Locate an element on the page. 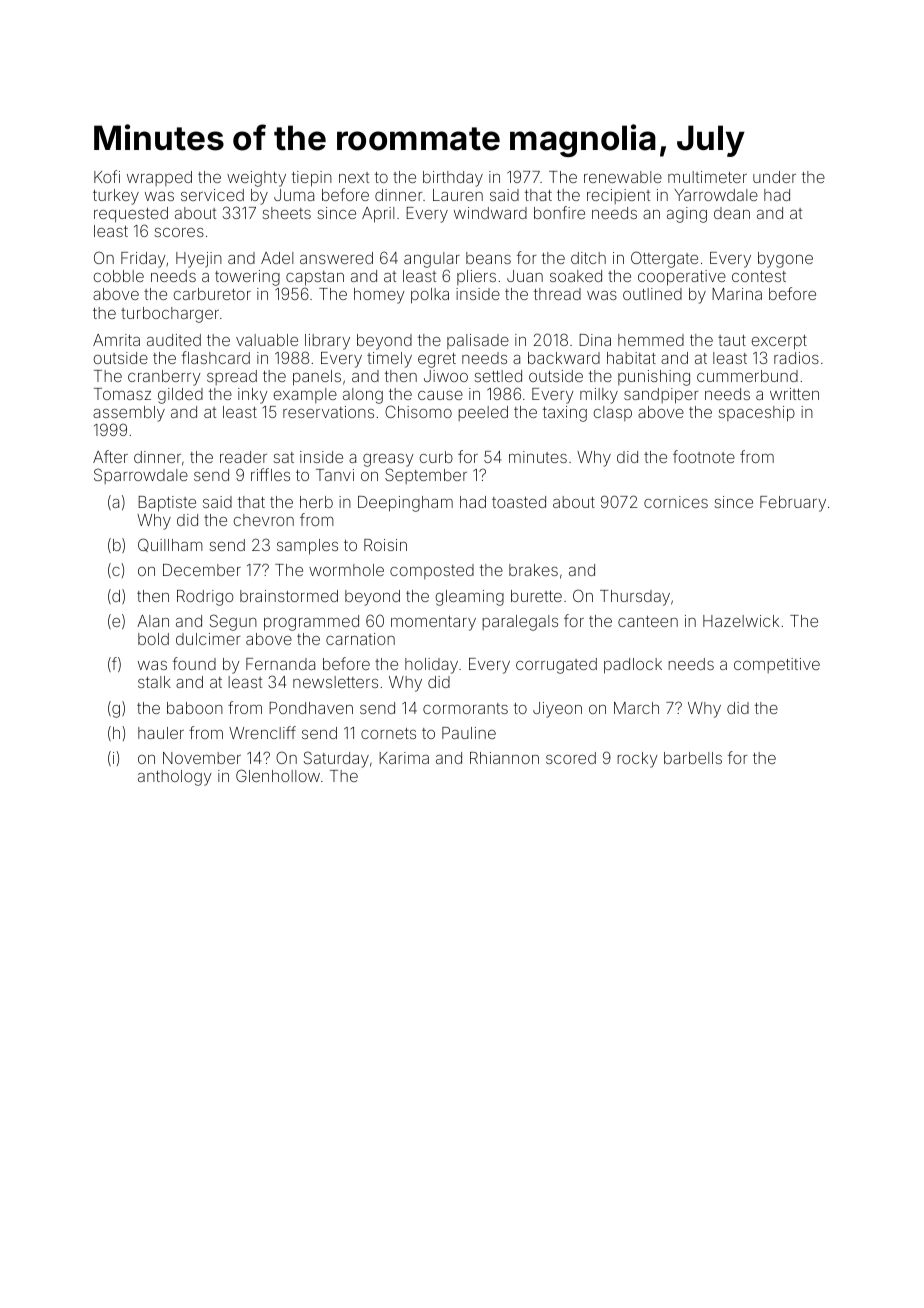 The width and height of the image is (924, 1308). multimeter is located at coordinates (707, 177).
